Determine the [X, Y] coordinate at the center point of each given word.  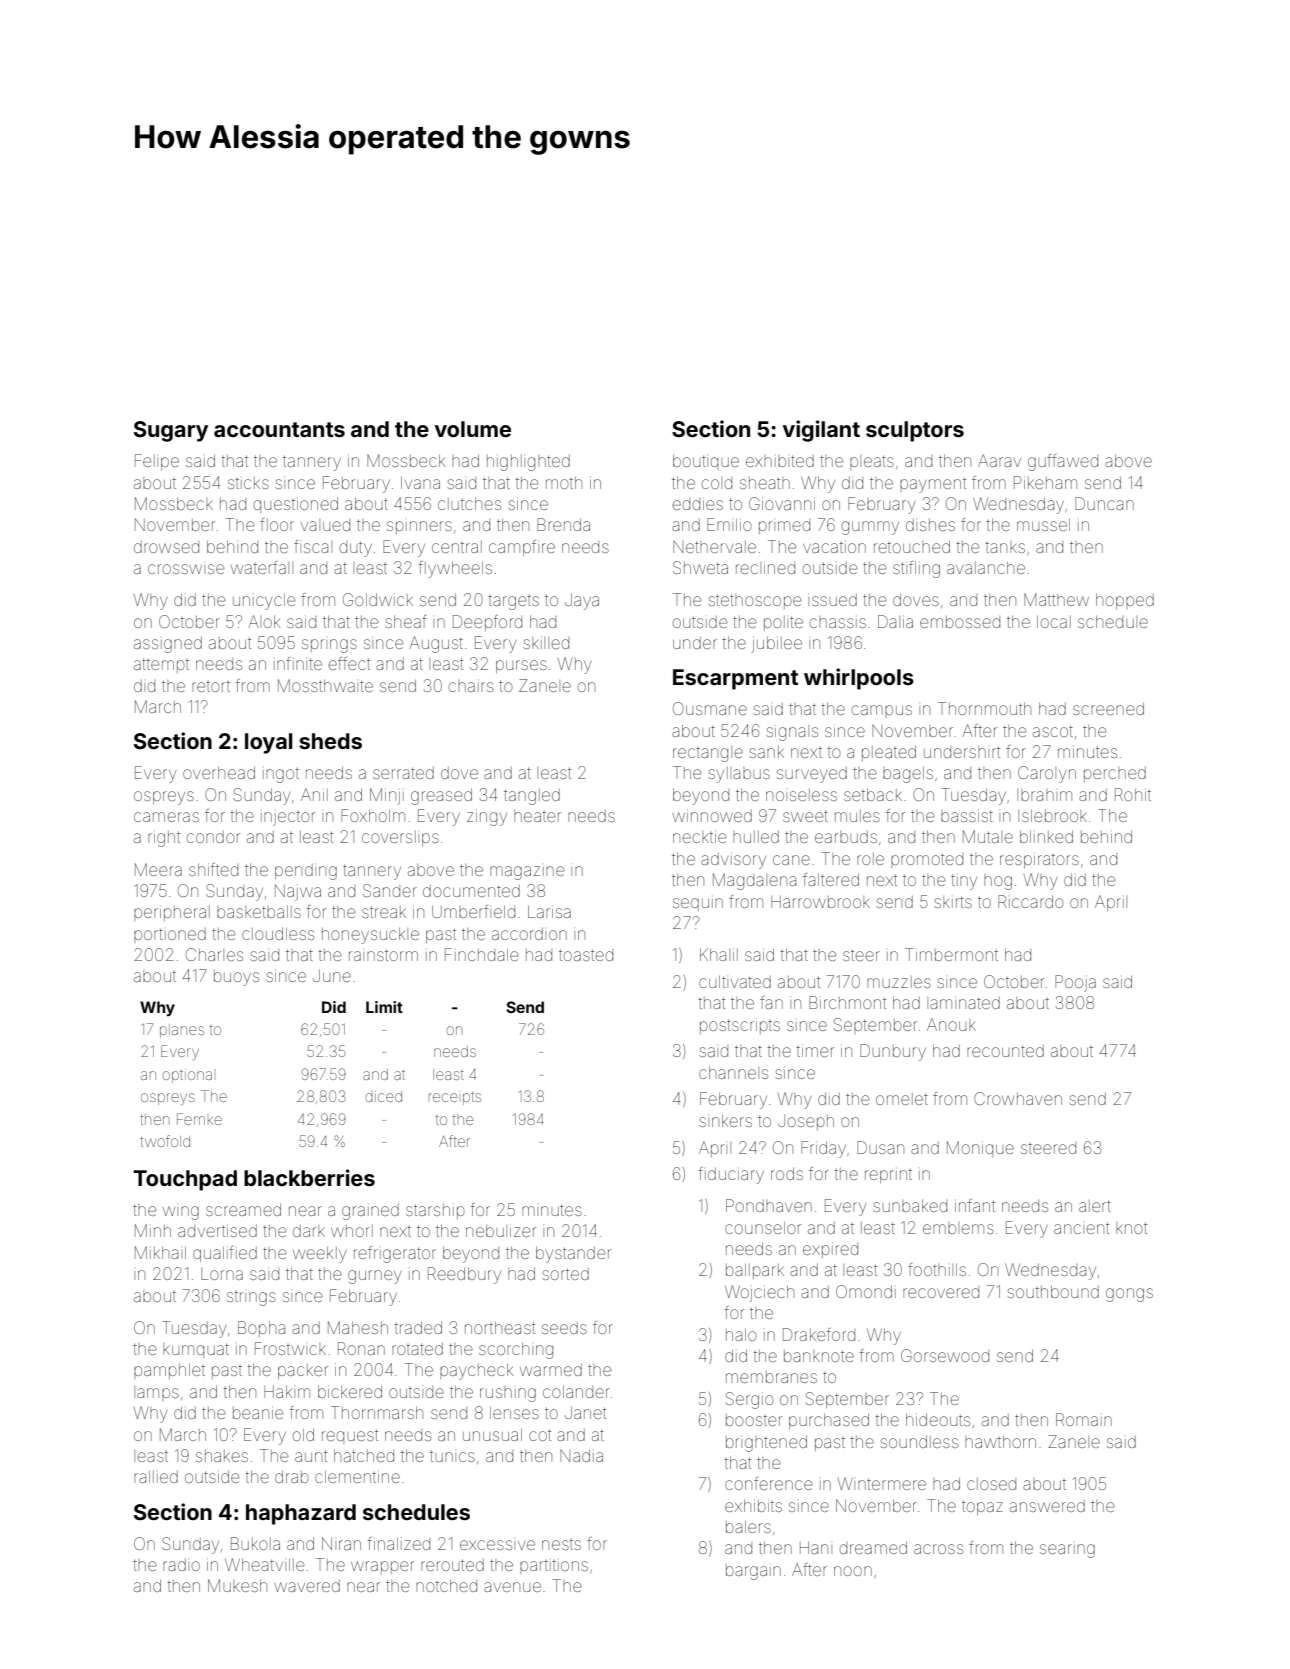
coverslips [400, 838]
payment [933, 485]
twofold [165, 1141]
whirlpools [859, 679]
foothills [937, 1269]
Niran [341, 1543]
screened [1108, 709]
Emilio [729, 524]
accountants [279, 429]
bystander [573, 1254]
